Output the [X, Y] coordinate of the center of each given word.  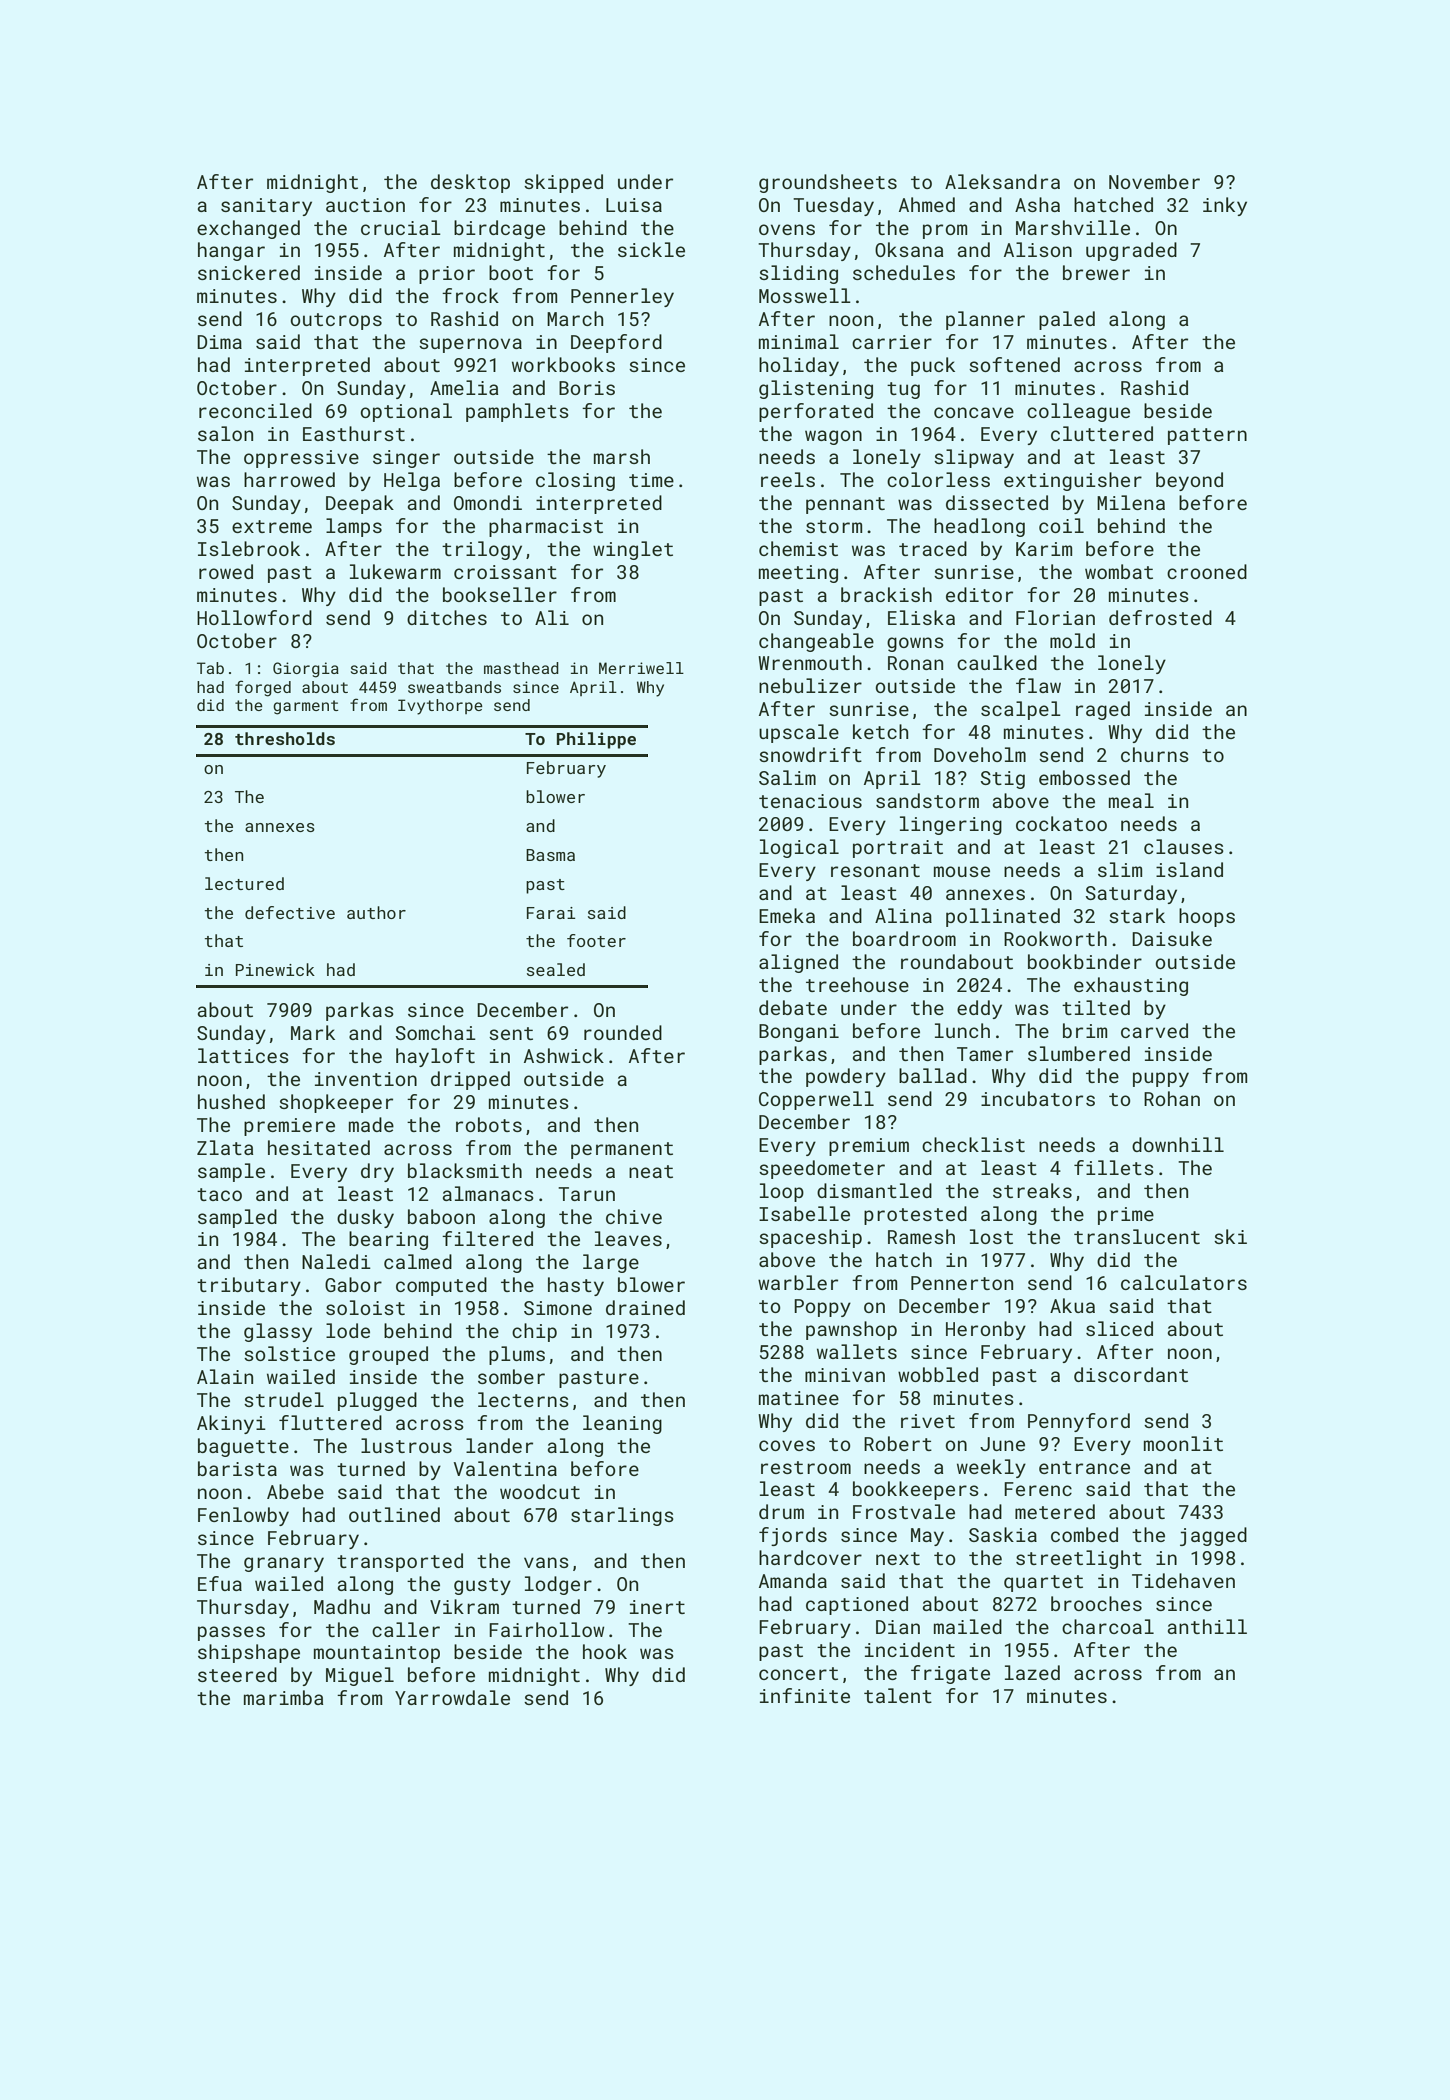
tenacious [810, 801]
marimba [283, 1697]
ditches [447, 617]
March [575, 318]
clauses [1184, 846]
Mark [313, 1032]
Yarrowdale [452, 1697]
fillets [1114, 1167]
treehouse [857, 984]
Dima [219, 342]
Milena [1131, 502]
